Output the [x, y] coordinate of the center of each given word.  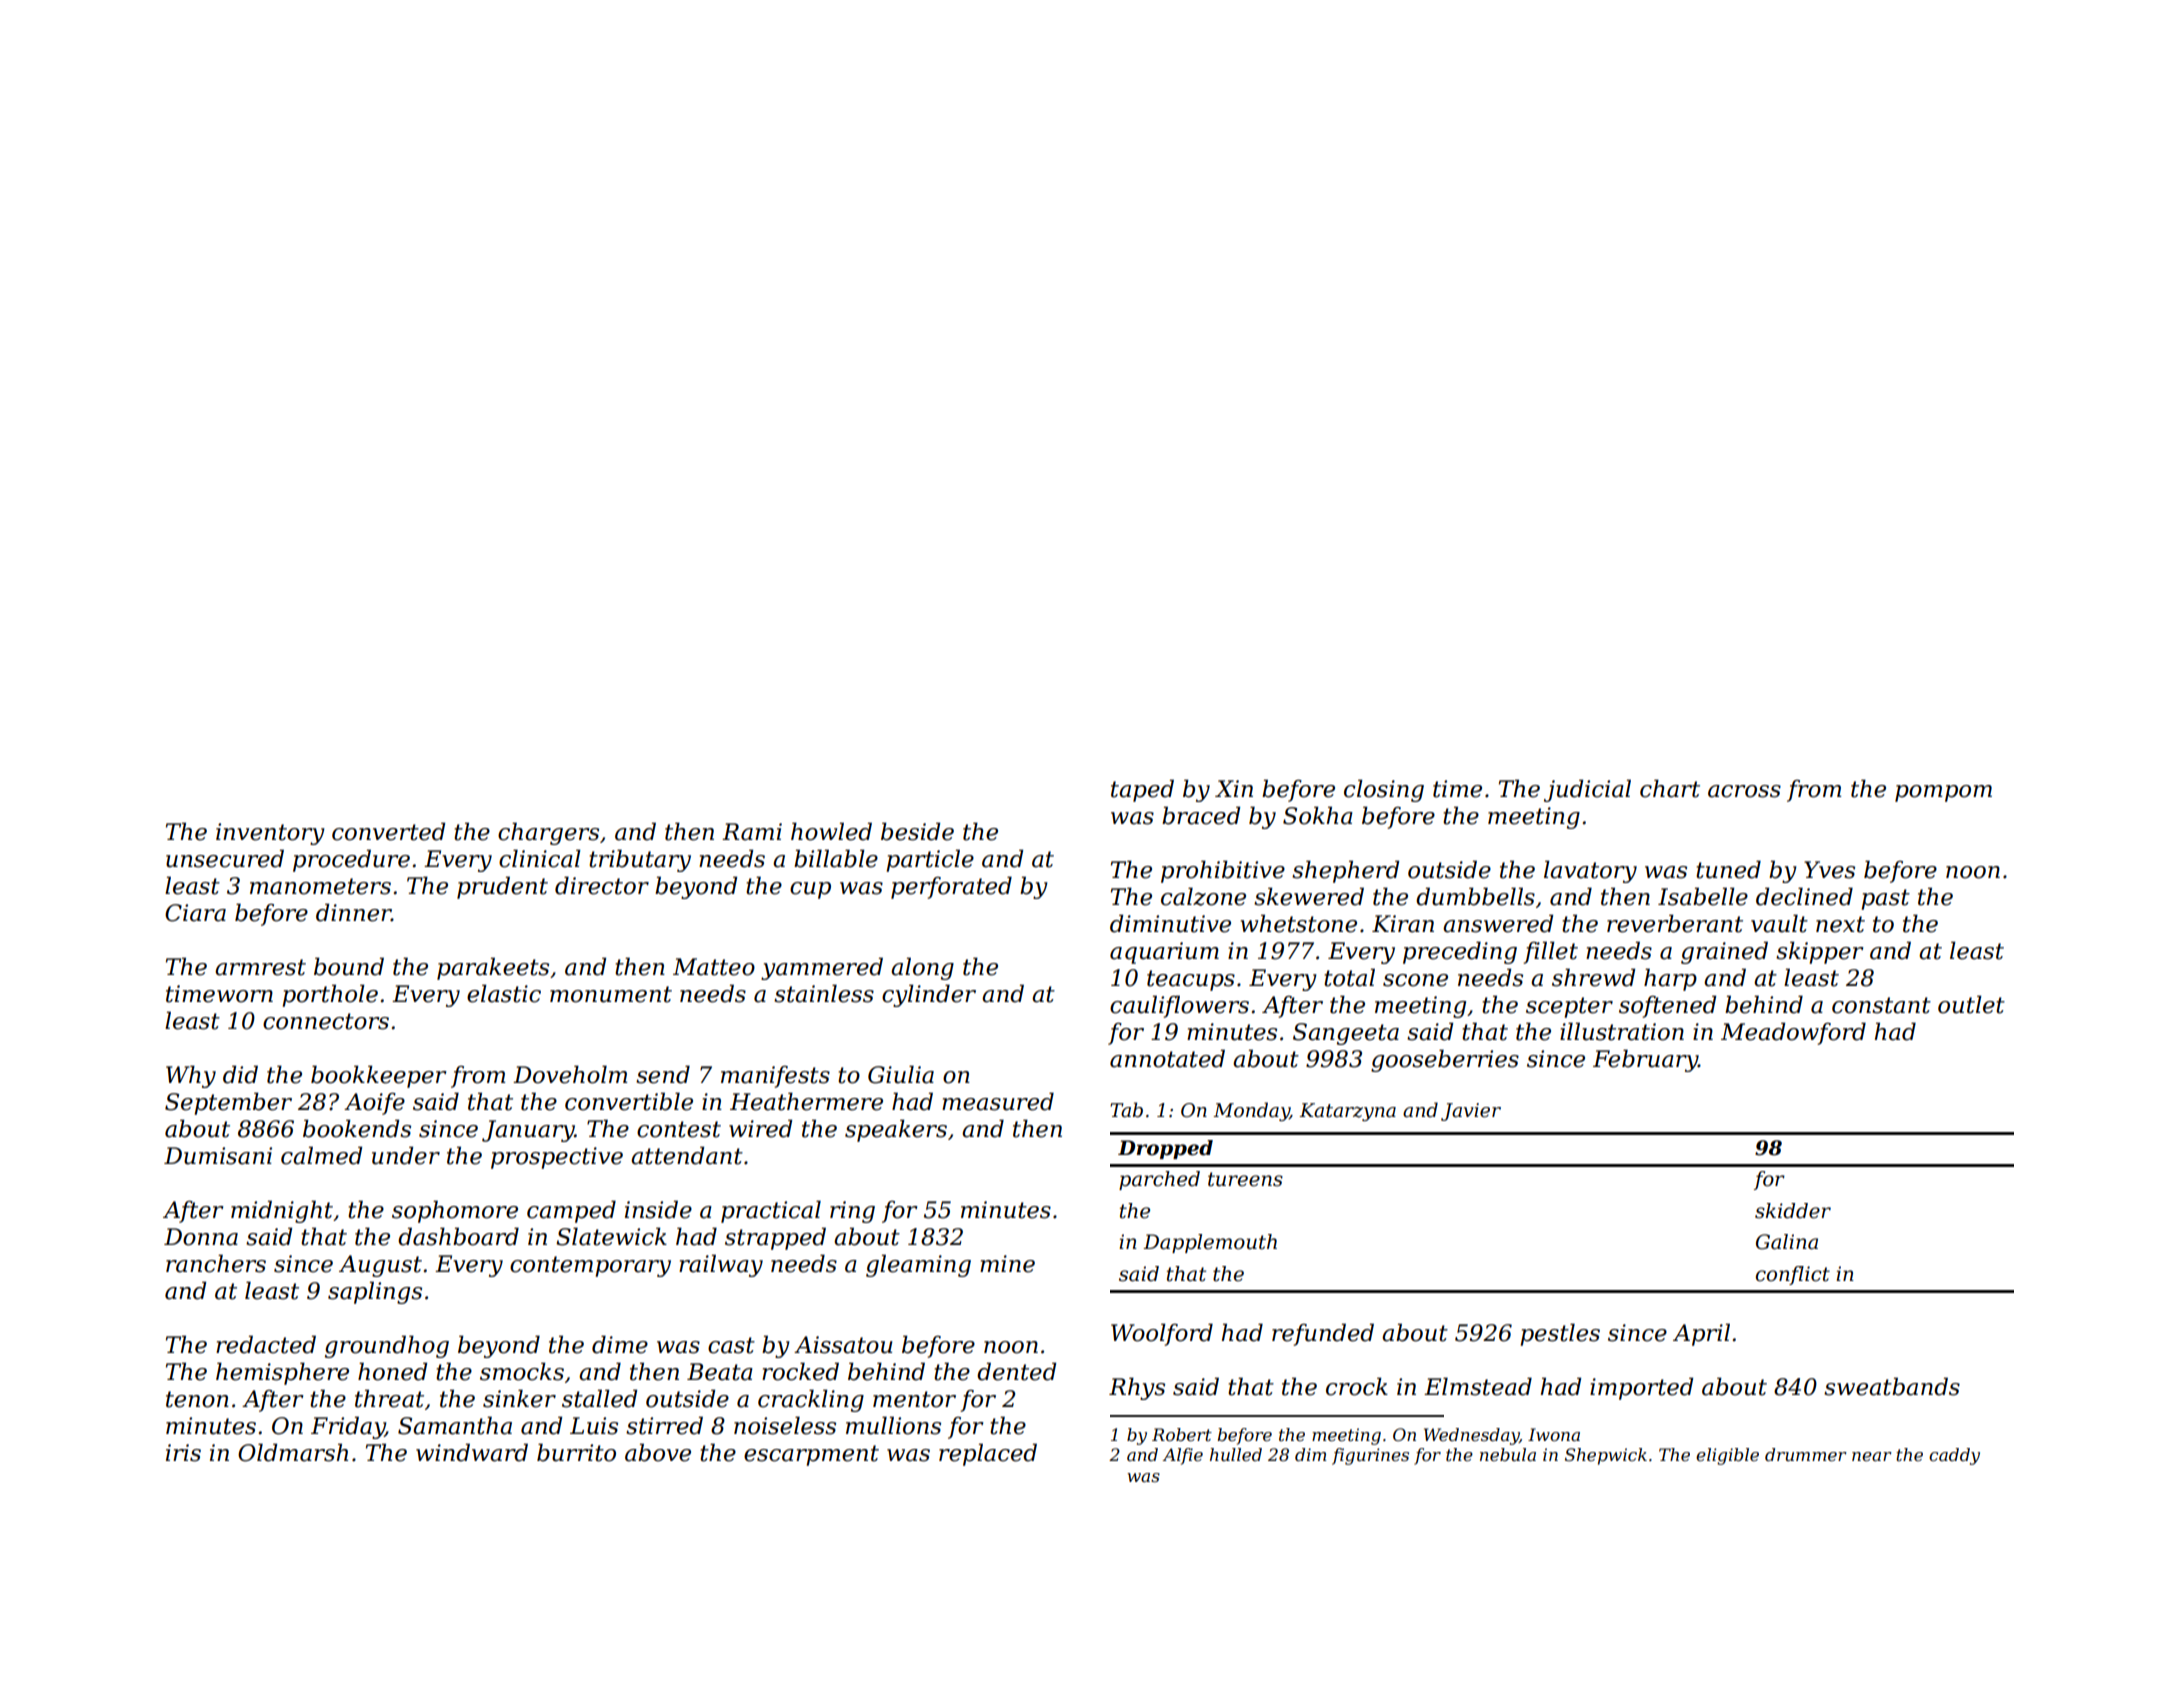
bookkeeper [379, 1076]
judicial [1587, 790]
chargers [548, 833]
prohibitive [1223, 871]
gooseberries [1445, 1060]
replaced [988, 1454]
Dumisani [218, 1156]
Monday [1251, 1111]
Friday [348, 1427]
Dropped [1165, 1149]
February [1645, 1060]
